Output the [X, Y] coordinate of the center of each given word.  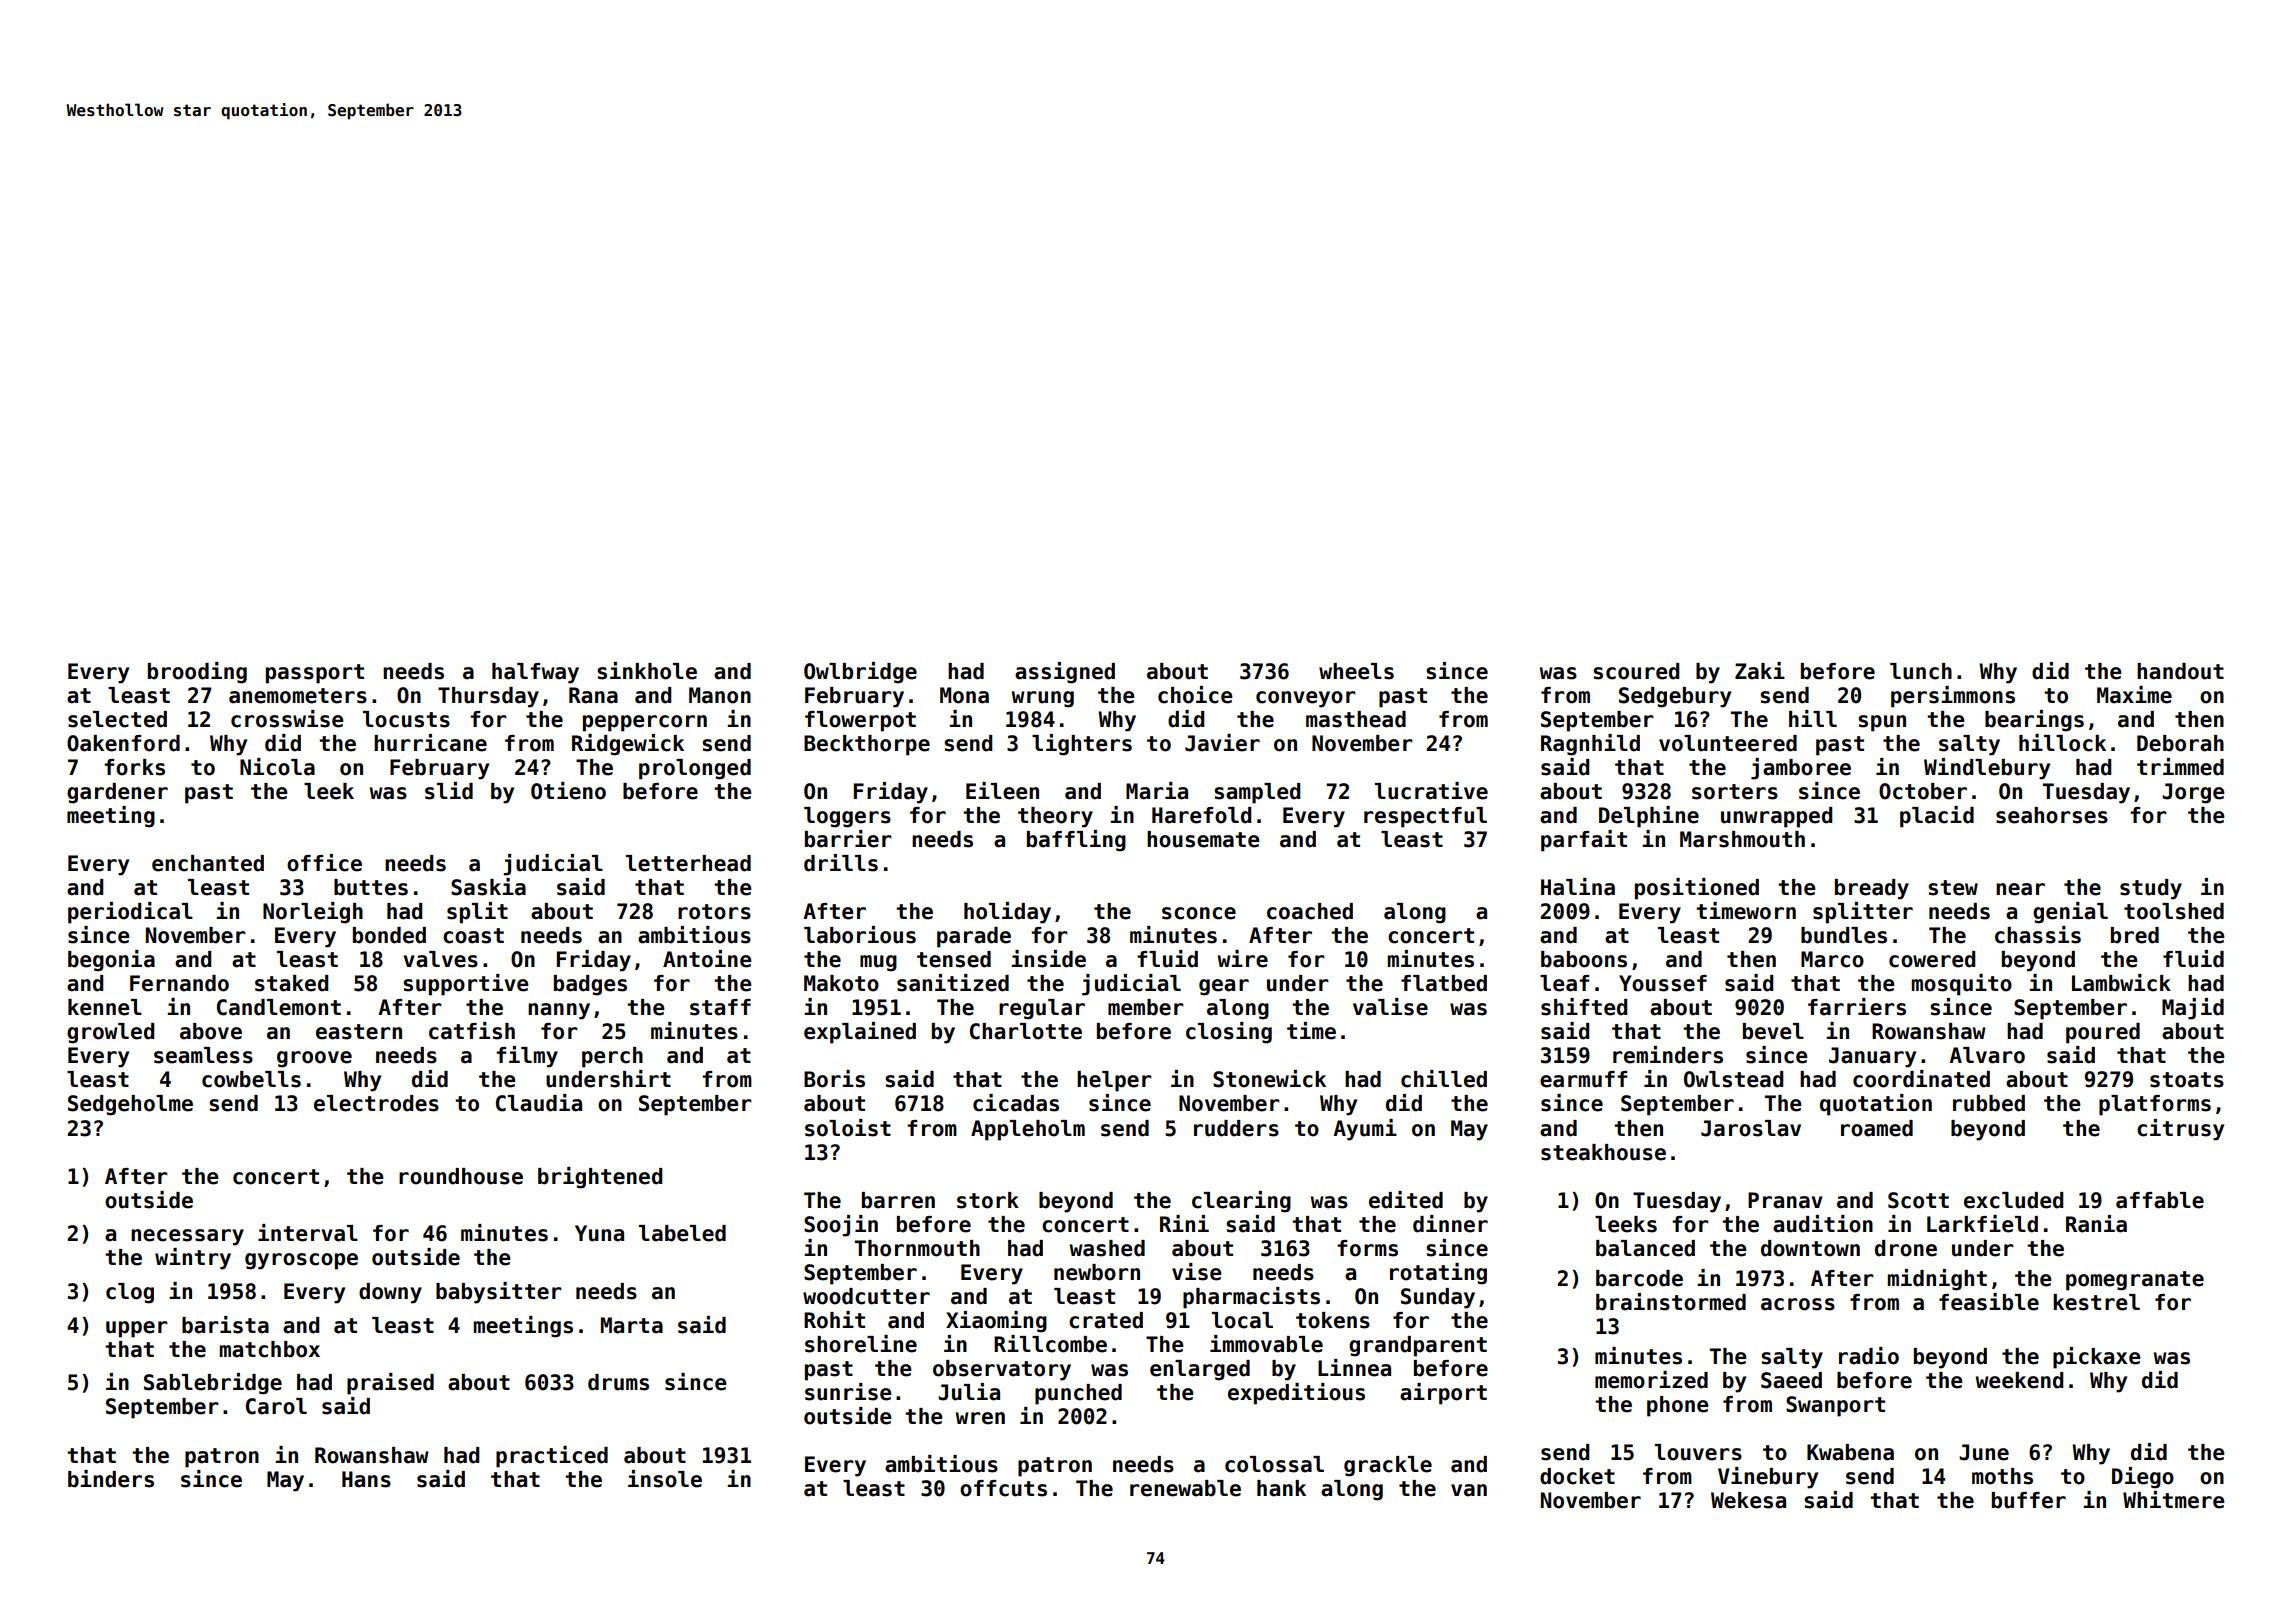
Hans [366, 1479]
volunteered [1728, 743]
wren [980, 1418]
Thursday [488, 697]
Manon [720, 695]
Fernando [179, 983]
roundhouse [461, 1176]
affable [2160, 1200]
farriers [1857, 1007]
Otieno [568, 791]
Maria [1157, 791]
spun [1882, 723]
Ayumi [1365, 1130]
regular [1042, 1009]
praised [390, 1384]
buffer [2029, 1500]
